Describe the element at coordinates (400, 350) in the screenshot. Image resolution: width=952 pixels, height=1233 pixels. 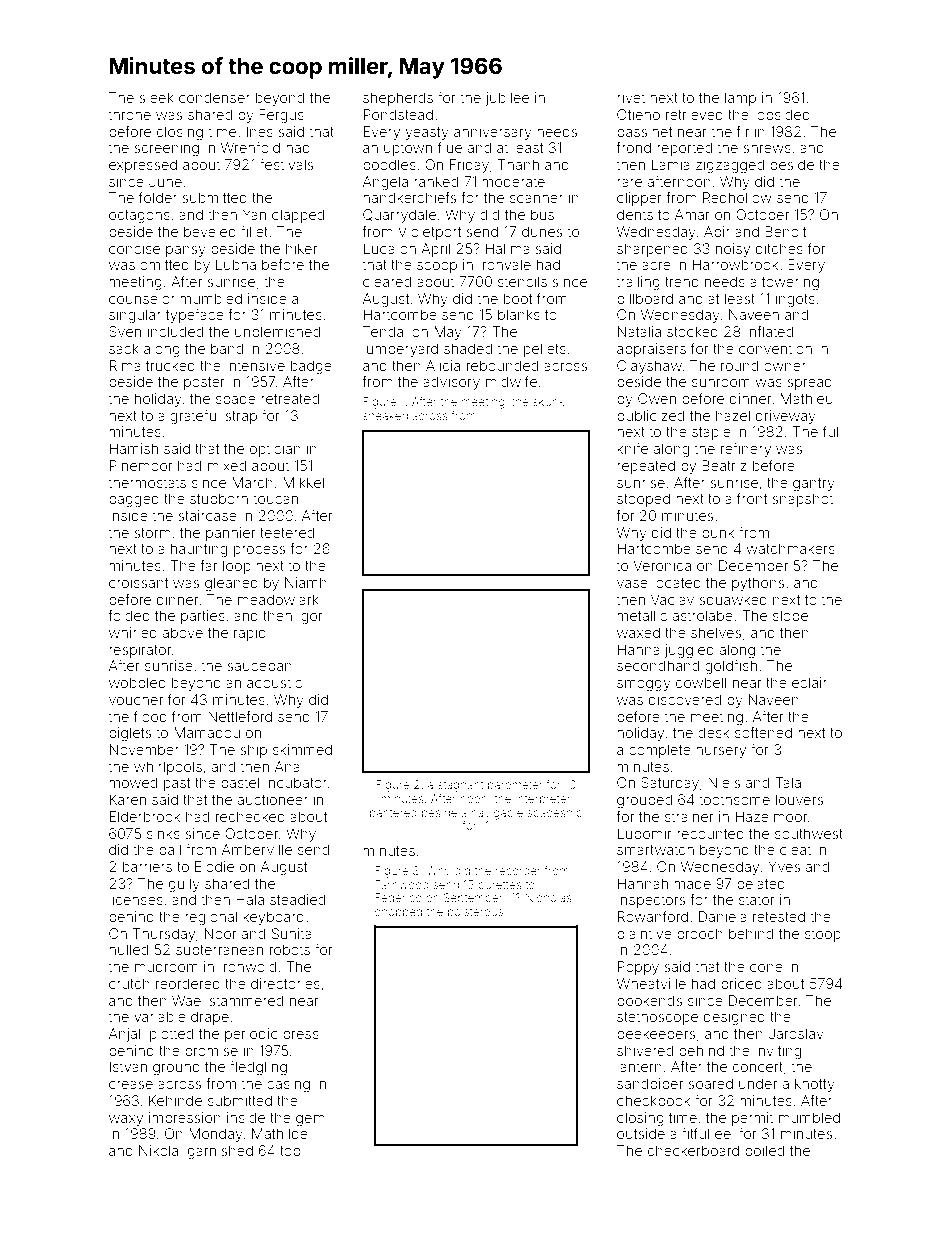
I see `lumberyard` at that location.
